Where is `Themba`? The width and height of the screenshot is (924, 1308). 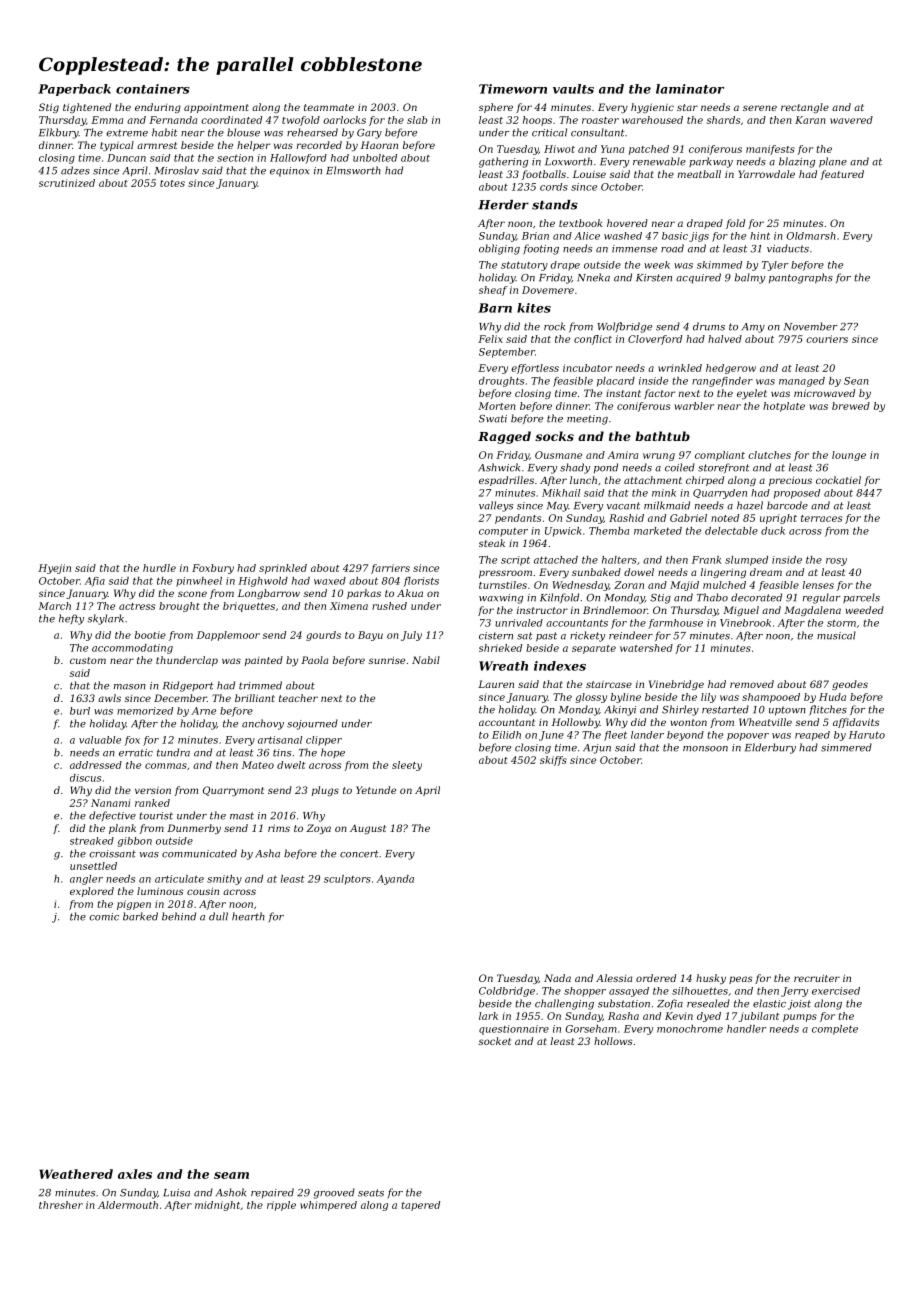
Themba is located at coordinates (609, 531).
